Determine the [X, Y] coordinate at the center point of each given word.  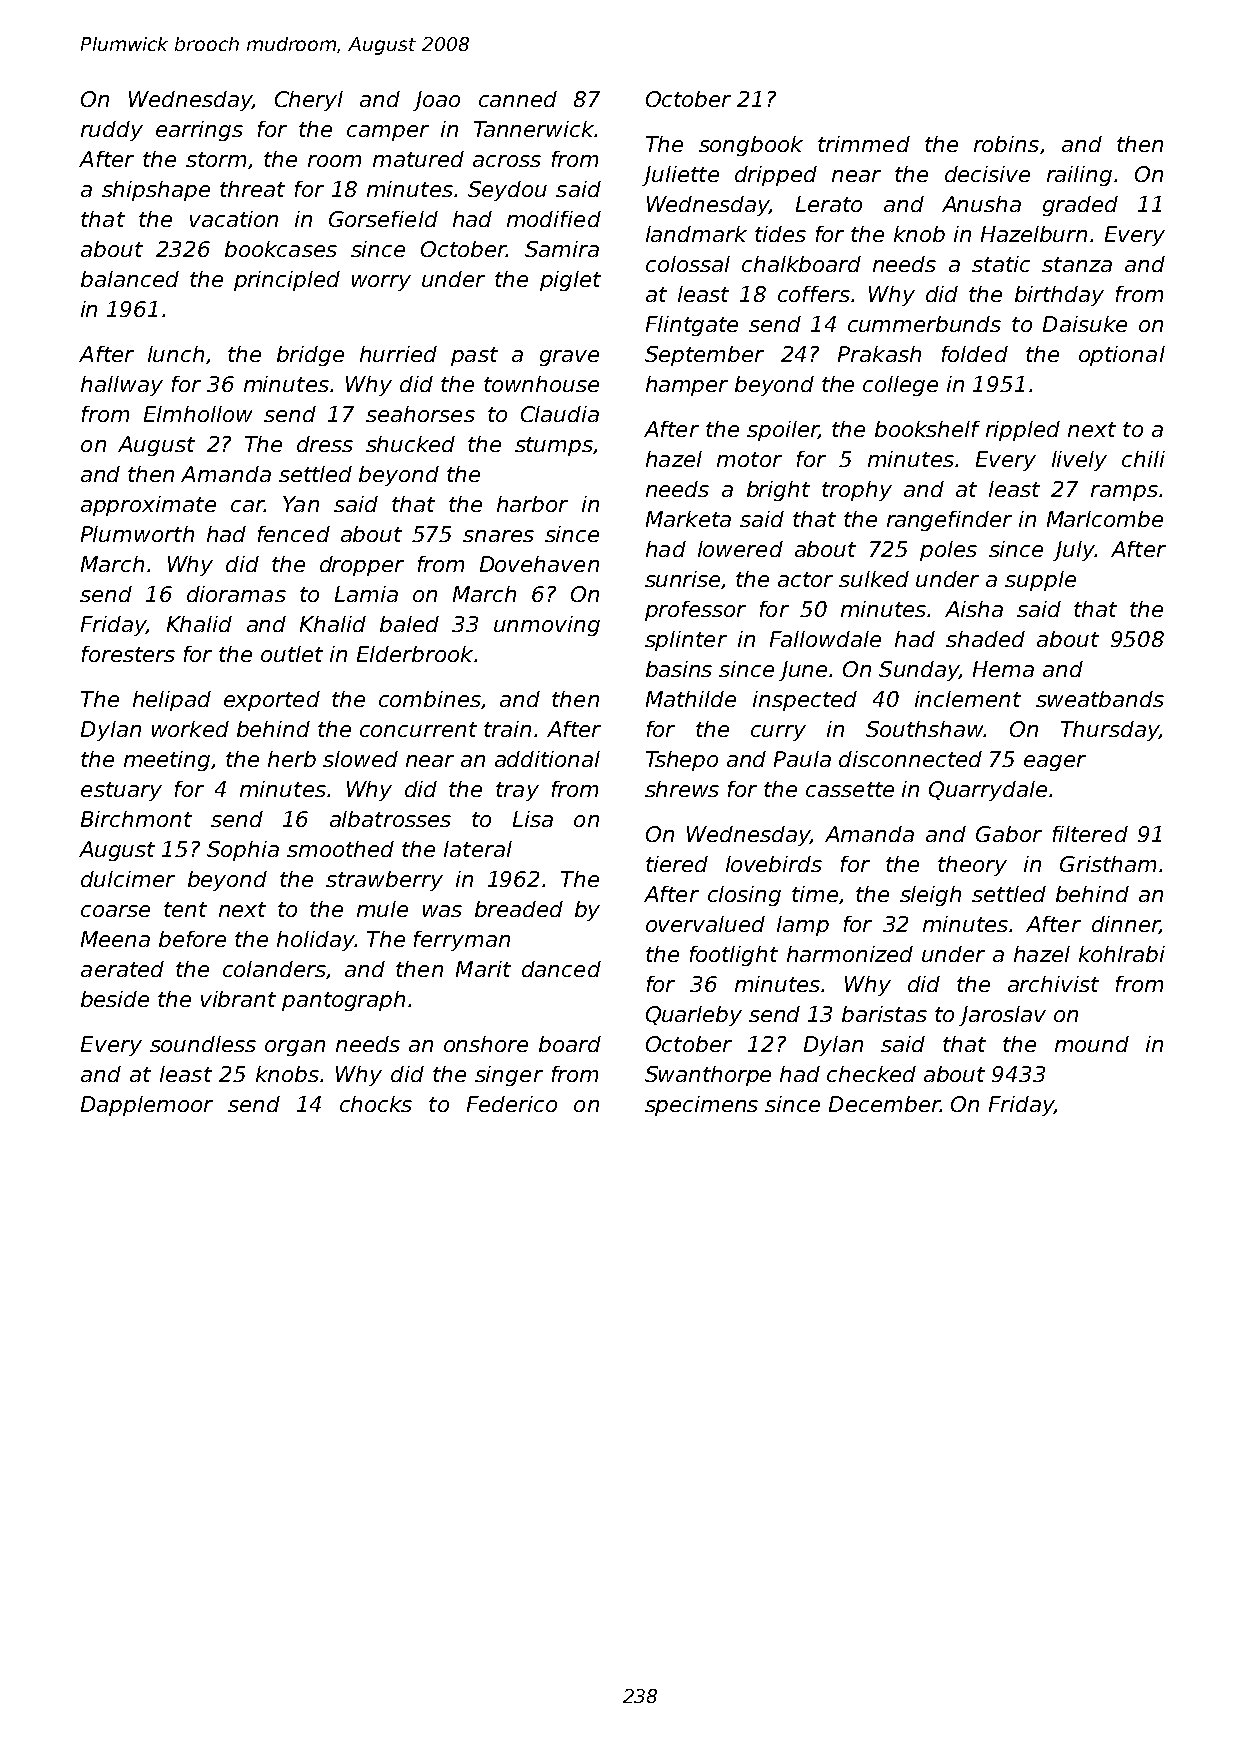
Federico [512, 1104]
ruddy [112, 131]
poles [948, 551]
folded [975, 354]
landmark [696, 234]
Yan [301, 504]
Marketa [688, 519]
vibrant [238, 999]
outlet [292, 654]
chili [1143, 459]
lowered [740, 549]
